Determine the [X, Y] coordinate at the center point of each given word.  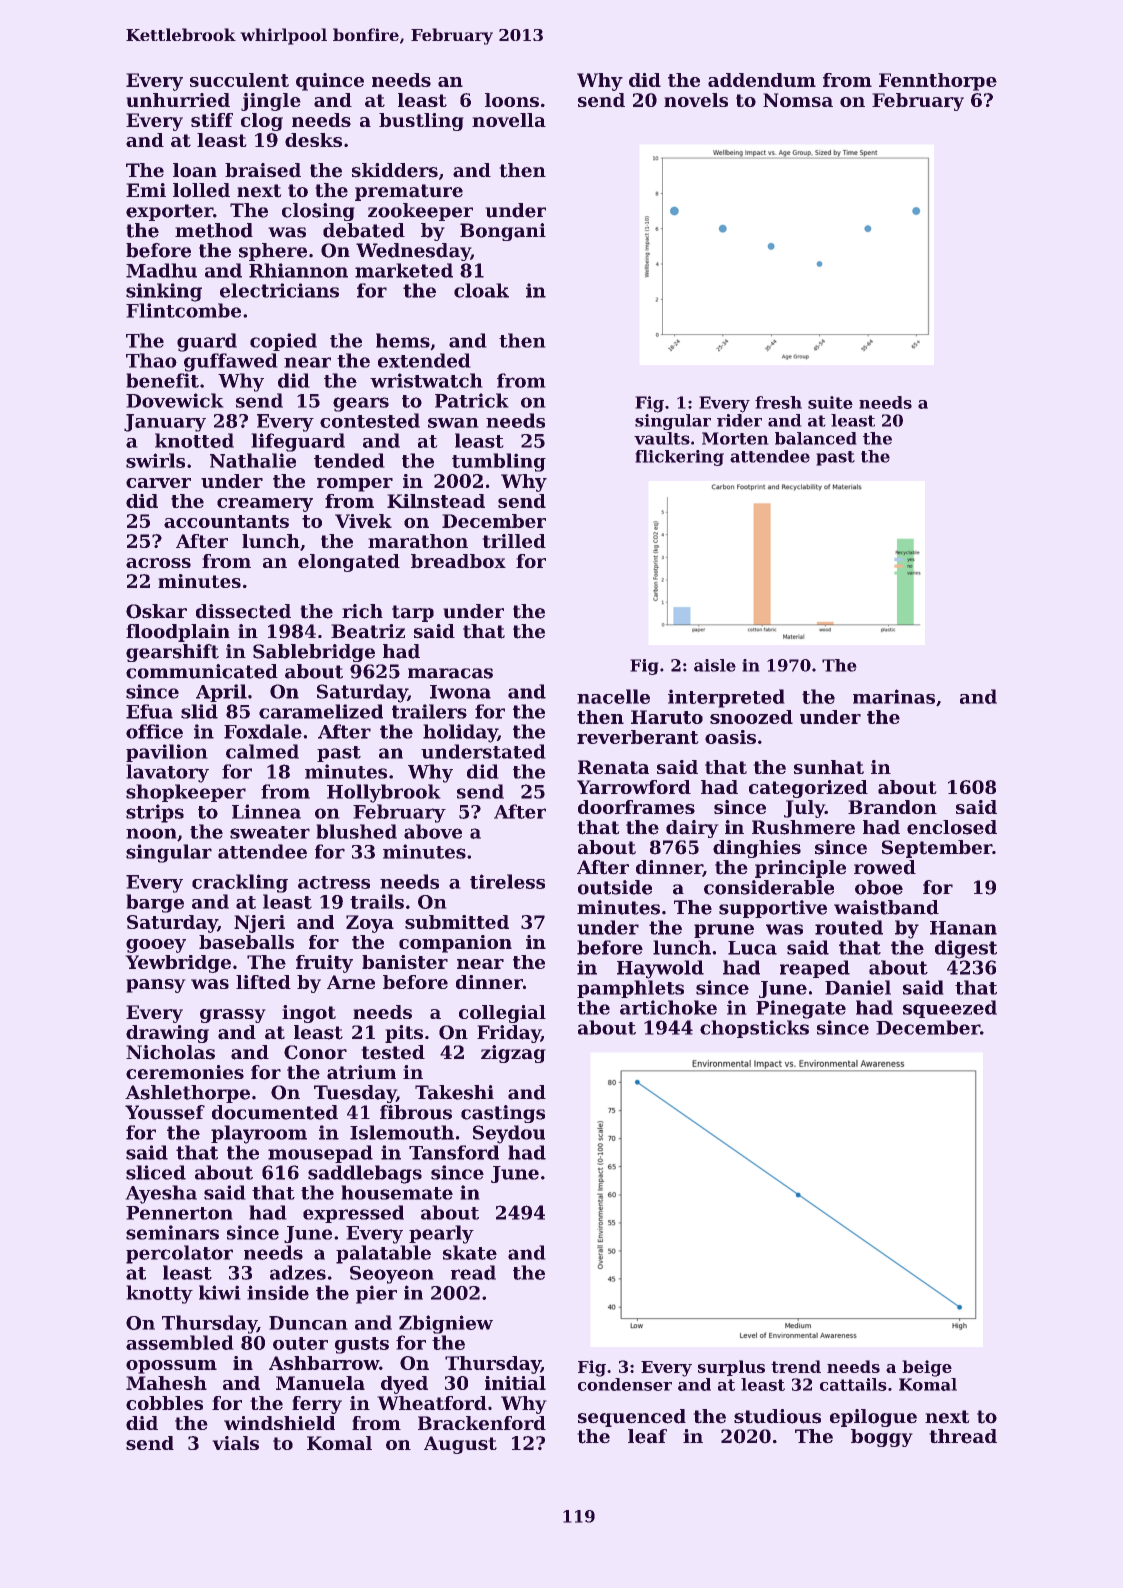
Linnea [266, 811]
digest [966, 949]
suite [830, 402]
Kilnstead [436, 501]
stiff [212, 120]
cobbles [164, 1403]
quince [330, 82]
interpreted [726, 698]
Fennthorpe [938, 82]
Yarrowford [634, 787]
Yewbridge [178, 964]
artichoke [668, 1007]
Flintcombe [183, 310]
